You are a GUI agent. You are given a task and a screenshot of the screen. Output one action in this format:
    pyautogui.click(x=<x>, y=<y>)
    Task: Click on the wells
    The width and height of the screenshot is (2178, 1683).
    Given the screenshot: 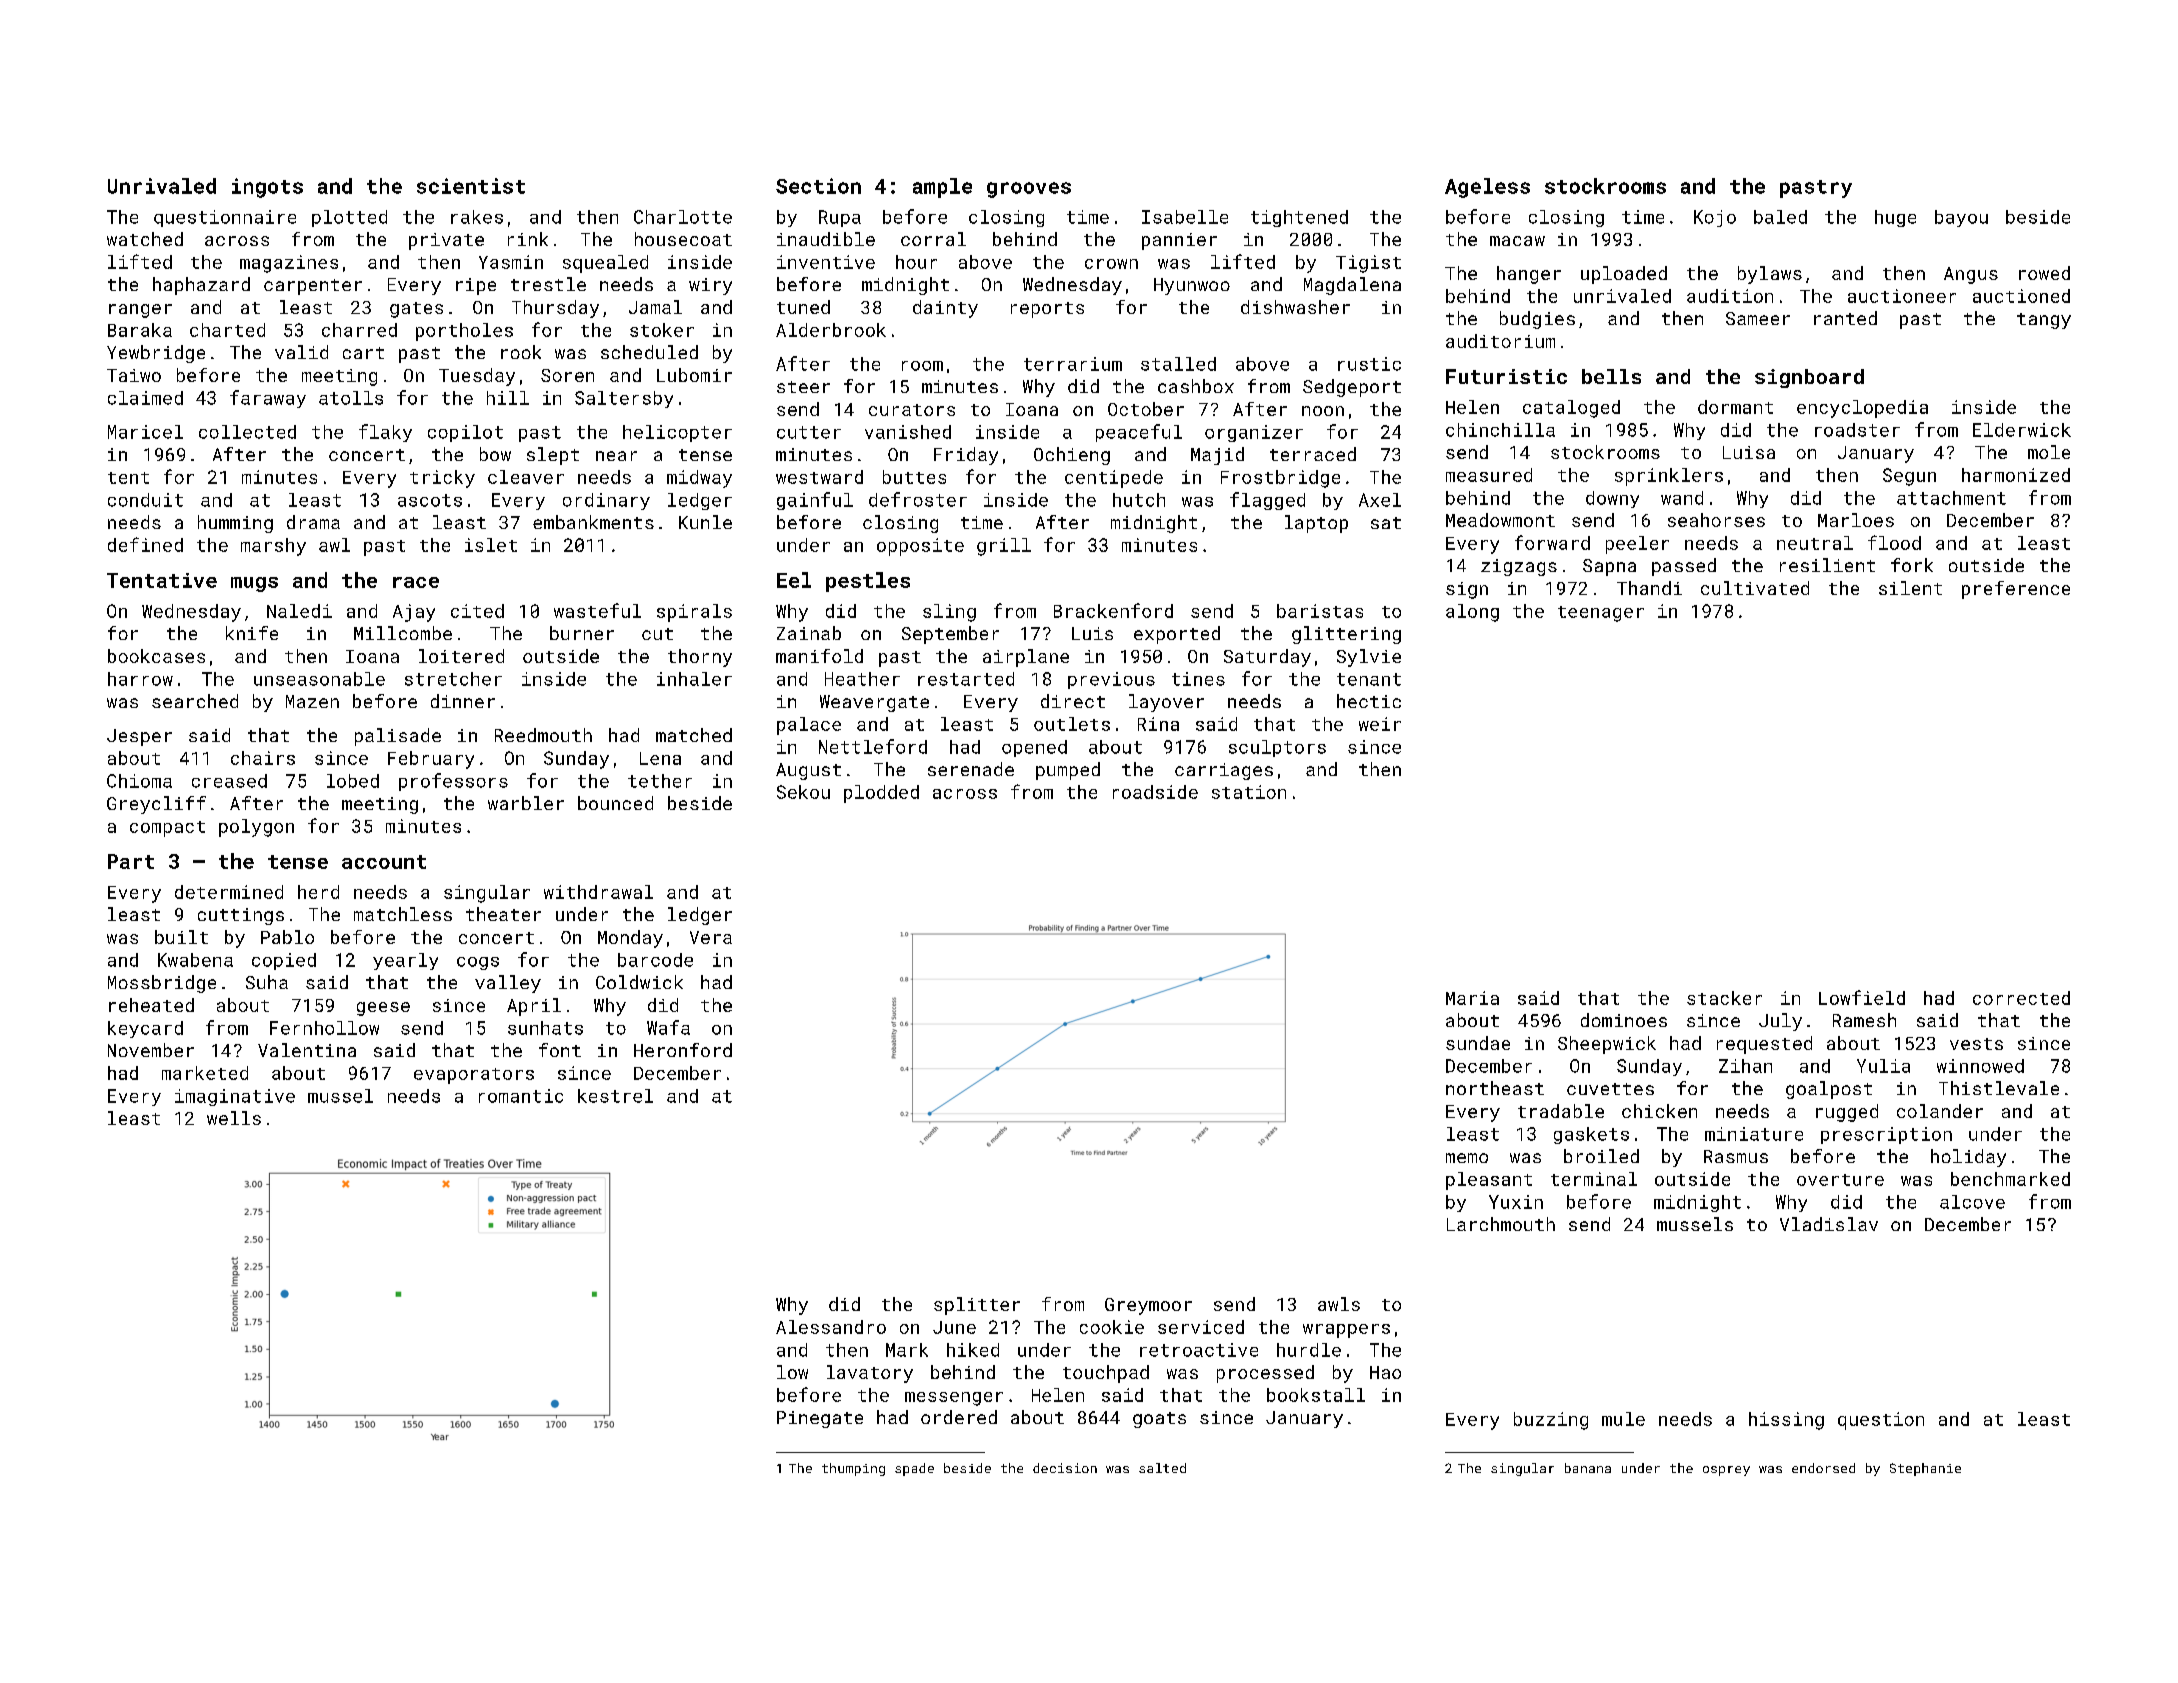 What is the action you would take?
    pyautogui.click(x=234, y=1118)
